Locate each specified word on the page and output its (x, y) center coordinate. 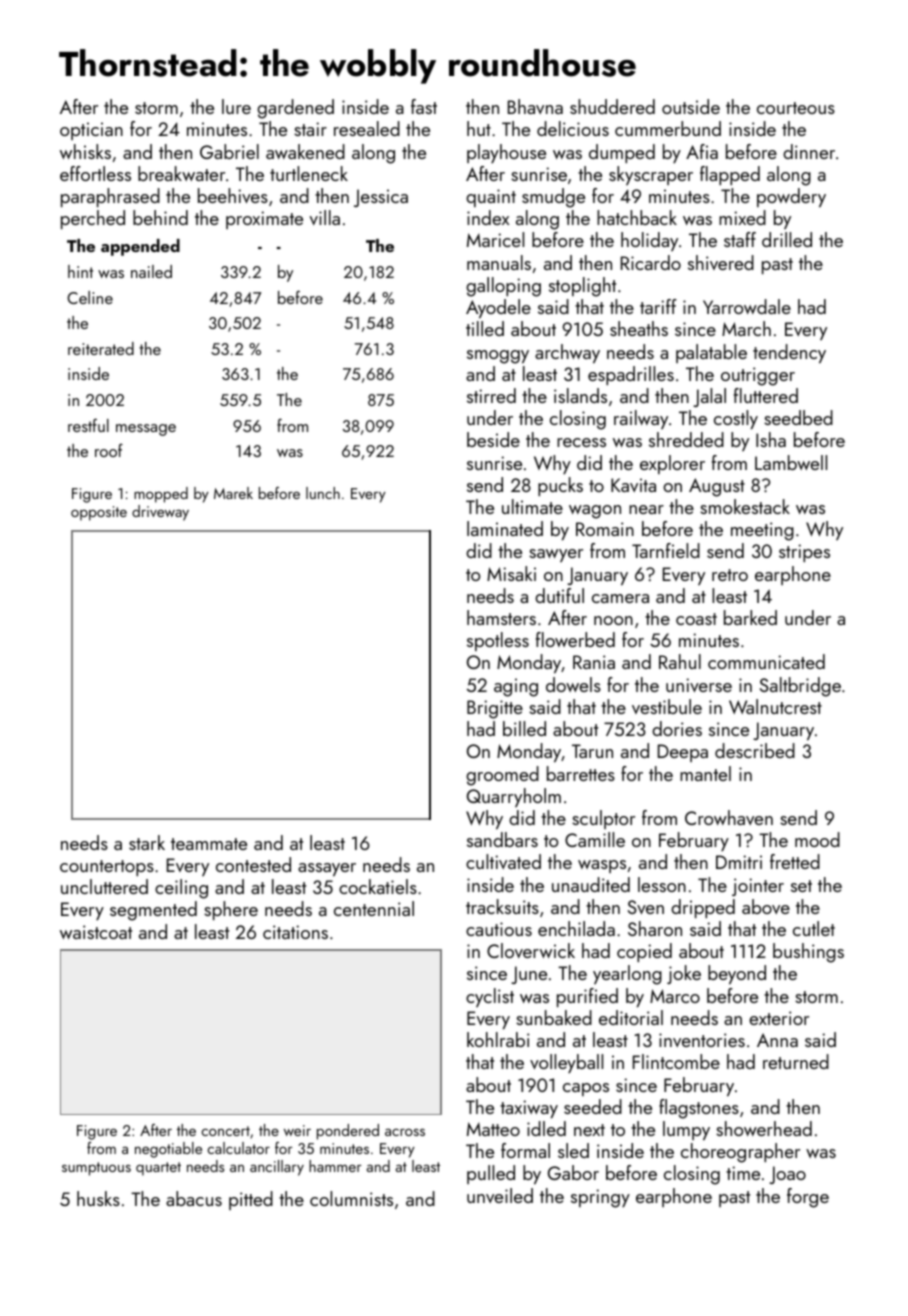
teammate (209, 844)
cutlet (814, 928)
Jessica (381, 198)
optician (91, 131)
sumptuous (96, 1169)
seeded (593, 1106)
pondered (348, 1132)
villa (324, 217)
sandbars (502, 839)
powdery (791, 197)
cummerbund (668, 128)
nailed (151, 271)
